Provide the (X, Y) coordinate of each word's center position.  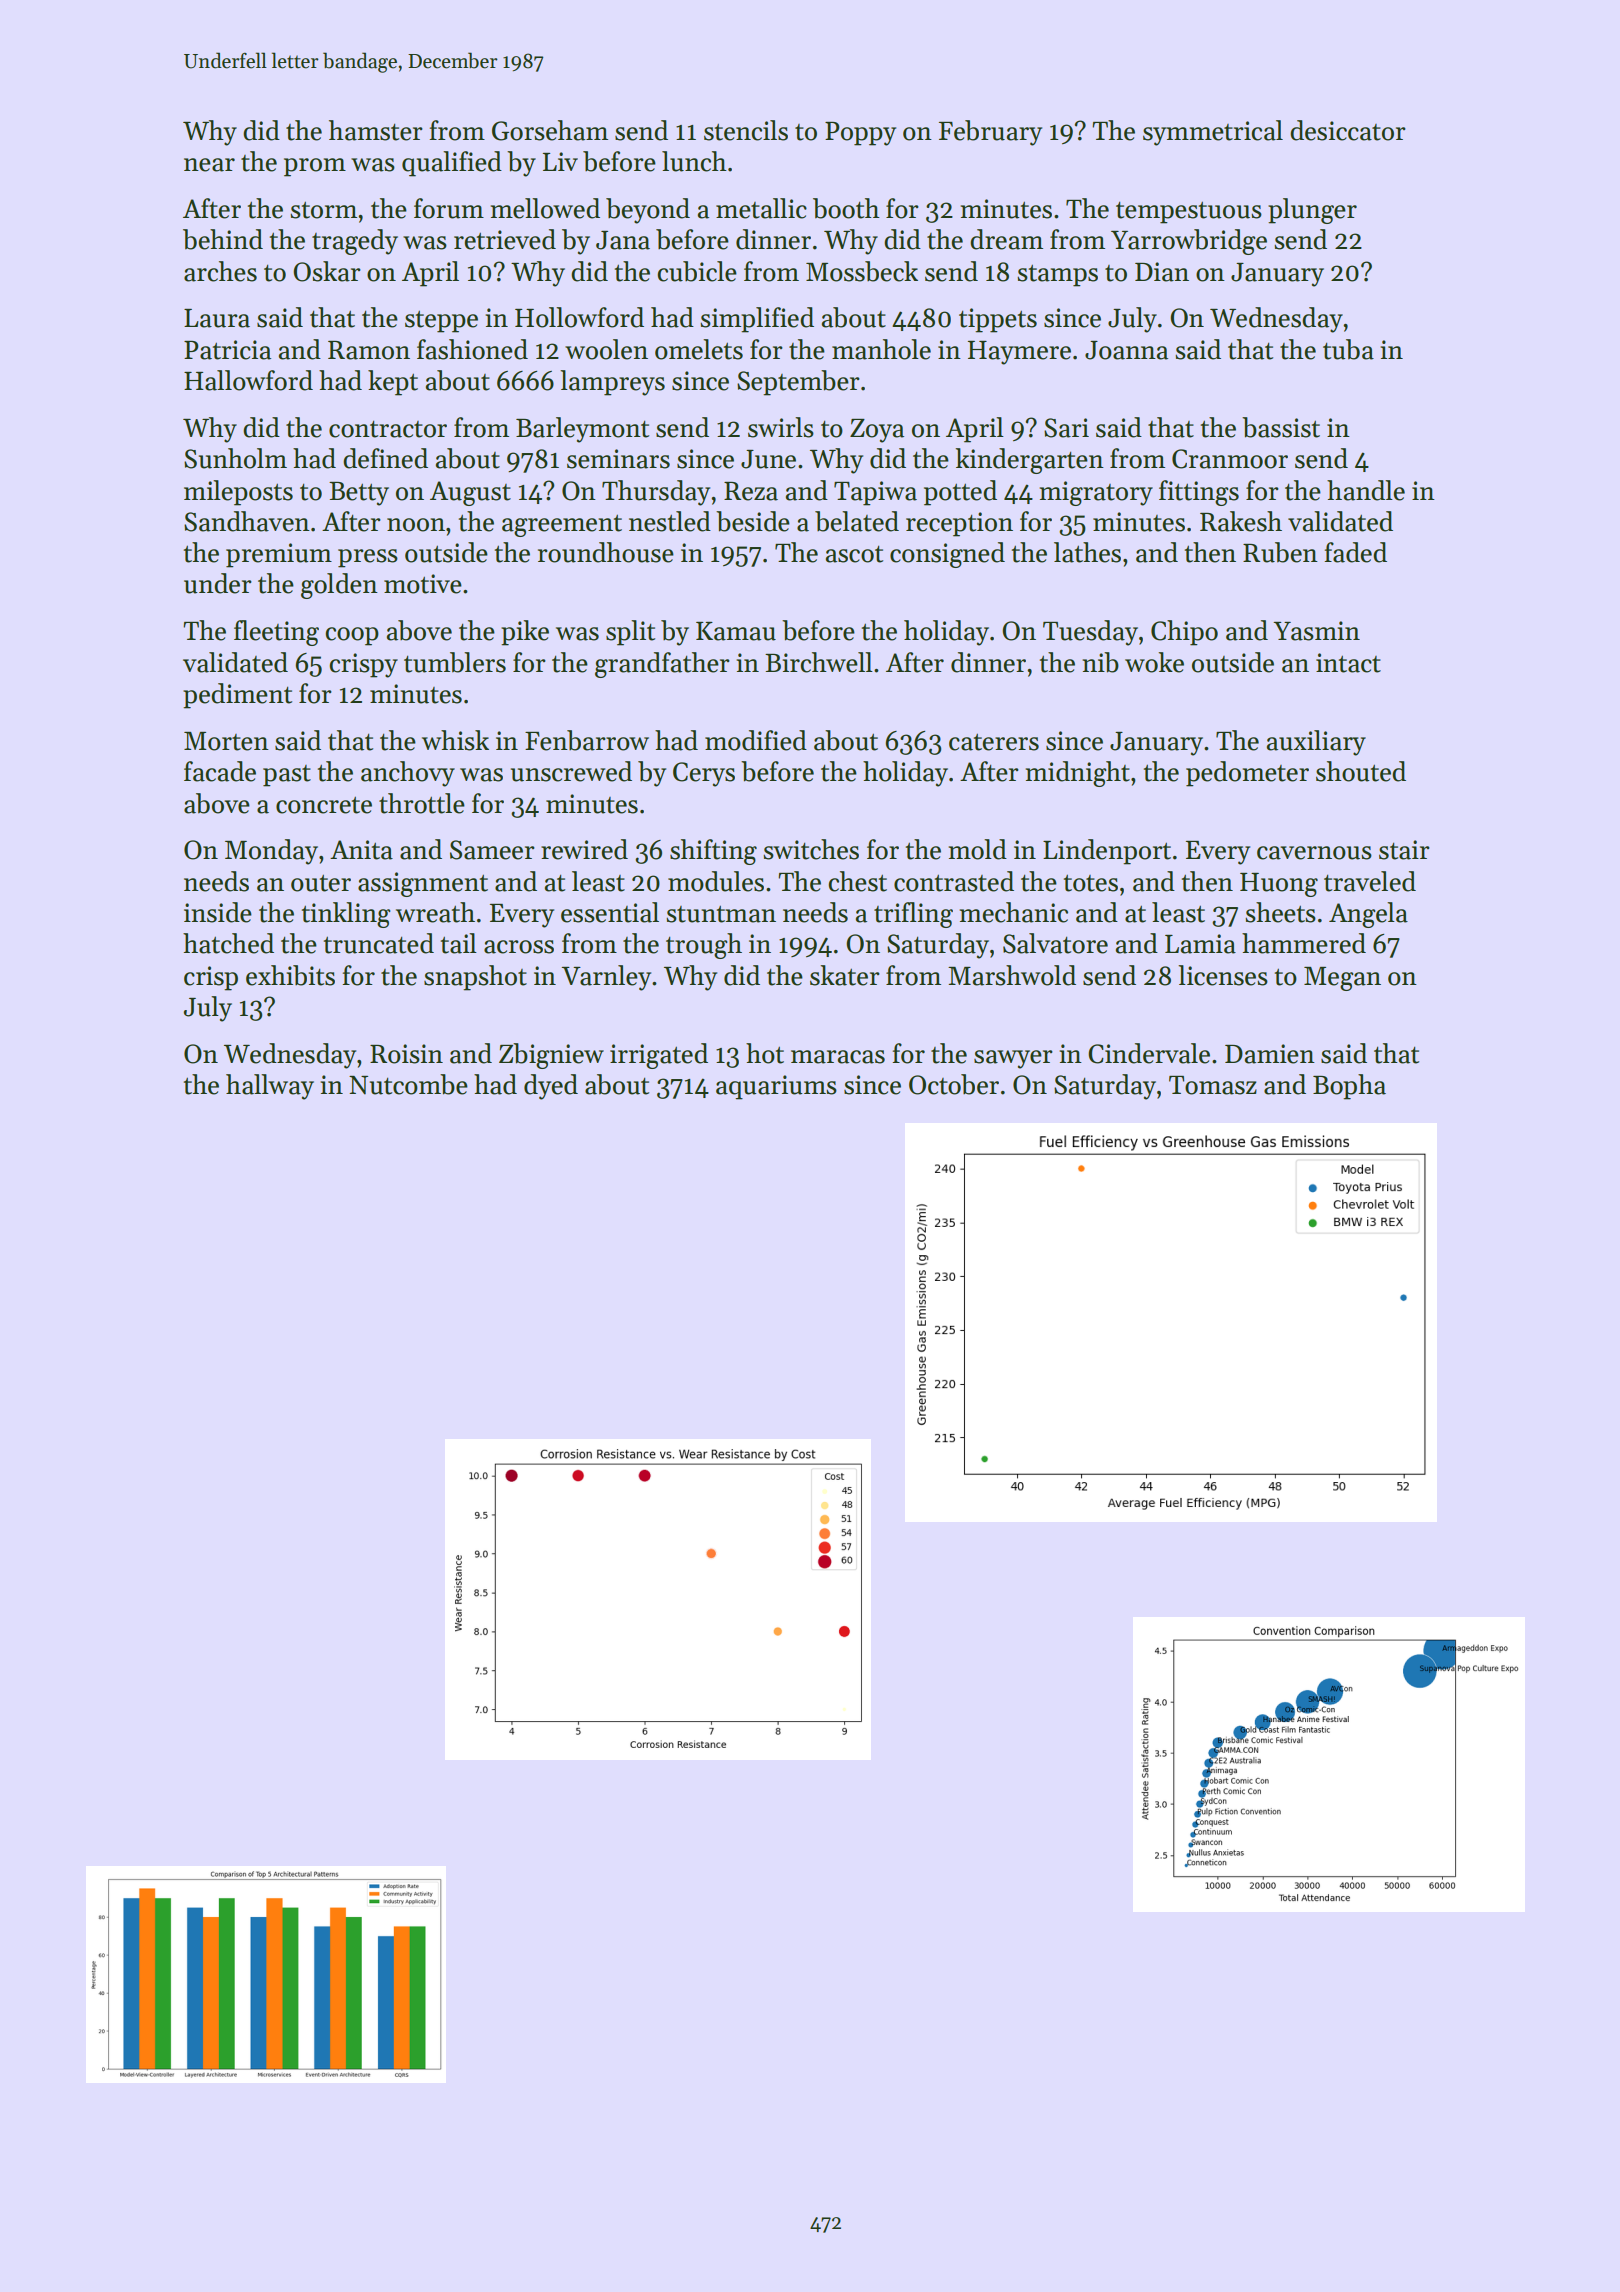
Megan (1342, 979)
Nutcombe (408, 1084)
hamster (376, 130)
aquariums (776, 1087)
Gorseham (550, 130)
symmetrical (1213, 133)
